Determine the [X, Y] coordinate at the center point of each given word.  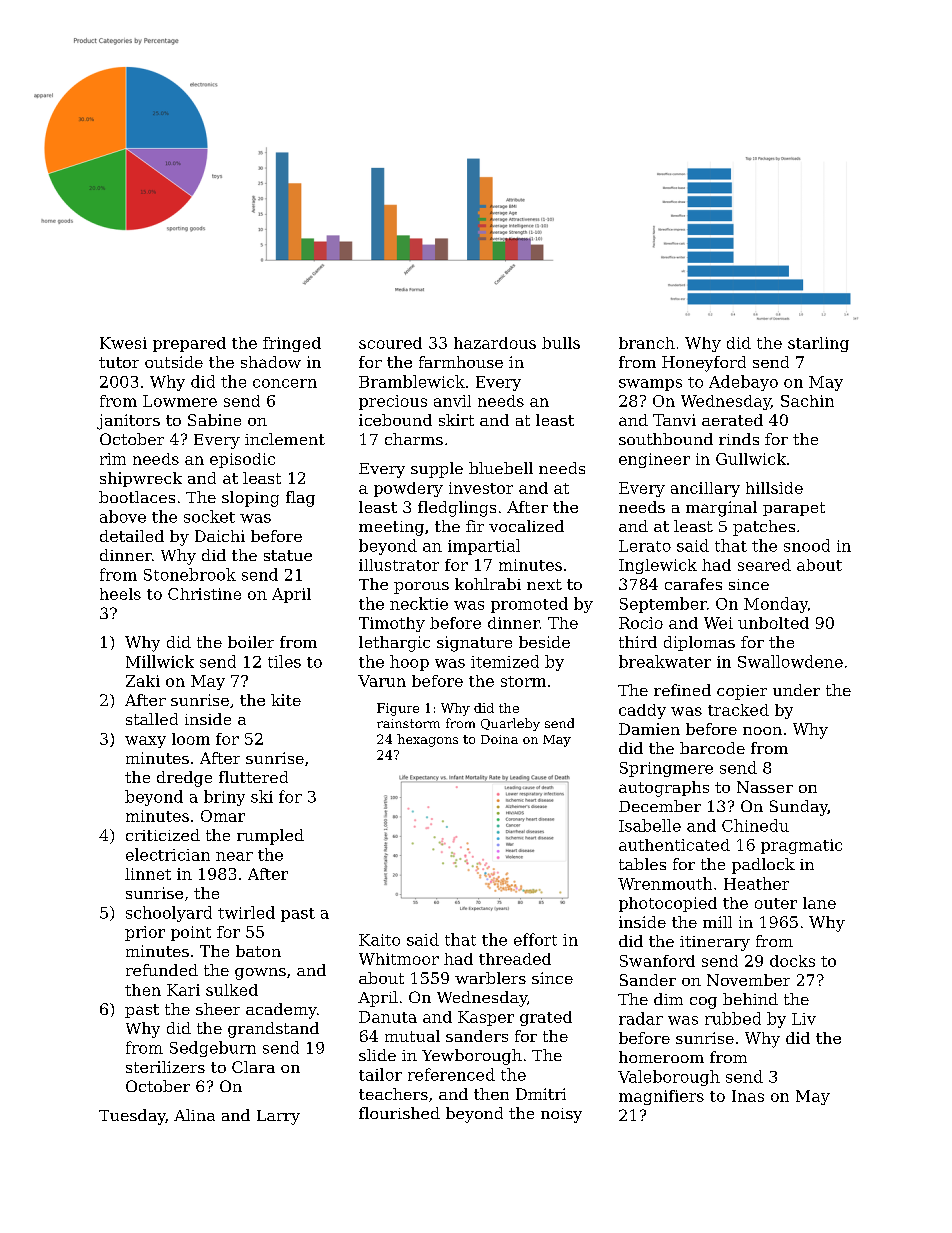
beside [544, 642]
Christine [204, 594]
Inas [748, 1096]
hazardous [495, 343]
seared [764, 565]
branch [647, 343]
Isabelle [650, 825]
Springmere [666, 769]
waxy [145, 742]
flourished [399, 1113]
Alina [194, 1115]
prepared [189, 344]
